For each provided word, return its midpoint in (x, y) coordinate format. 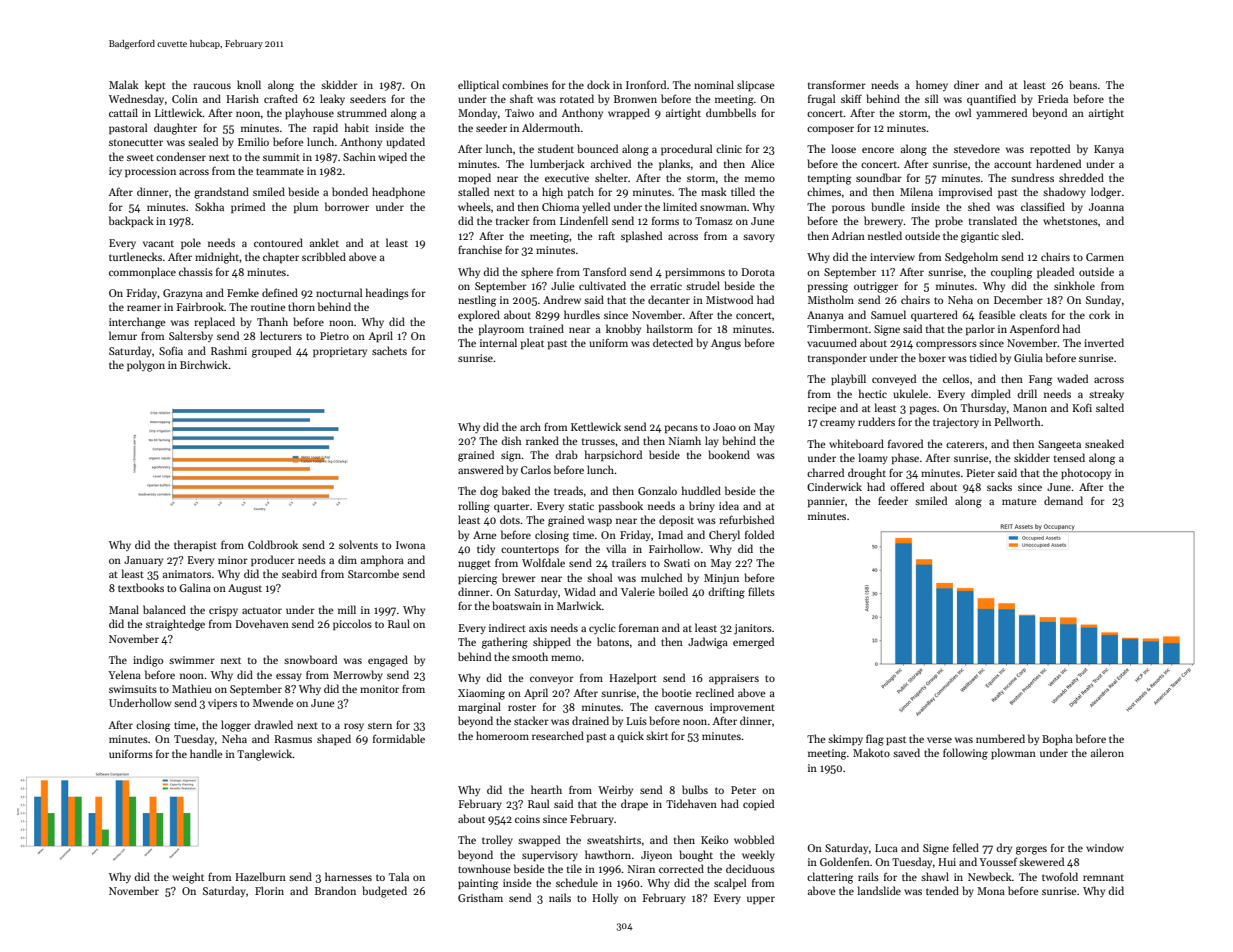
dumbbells (731, 112)
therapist (195, 546)
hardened (1058, 163)
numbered (1000, 738)
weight (188, 878)
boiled (673, 591)
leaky (332, 99)
